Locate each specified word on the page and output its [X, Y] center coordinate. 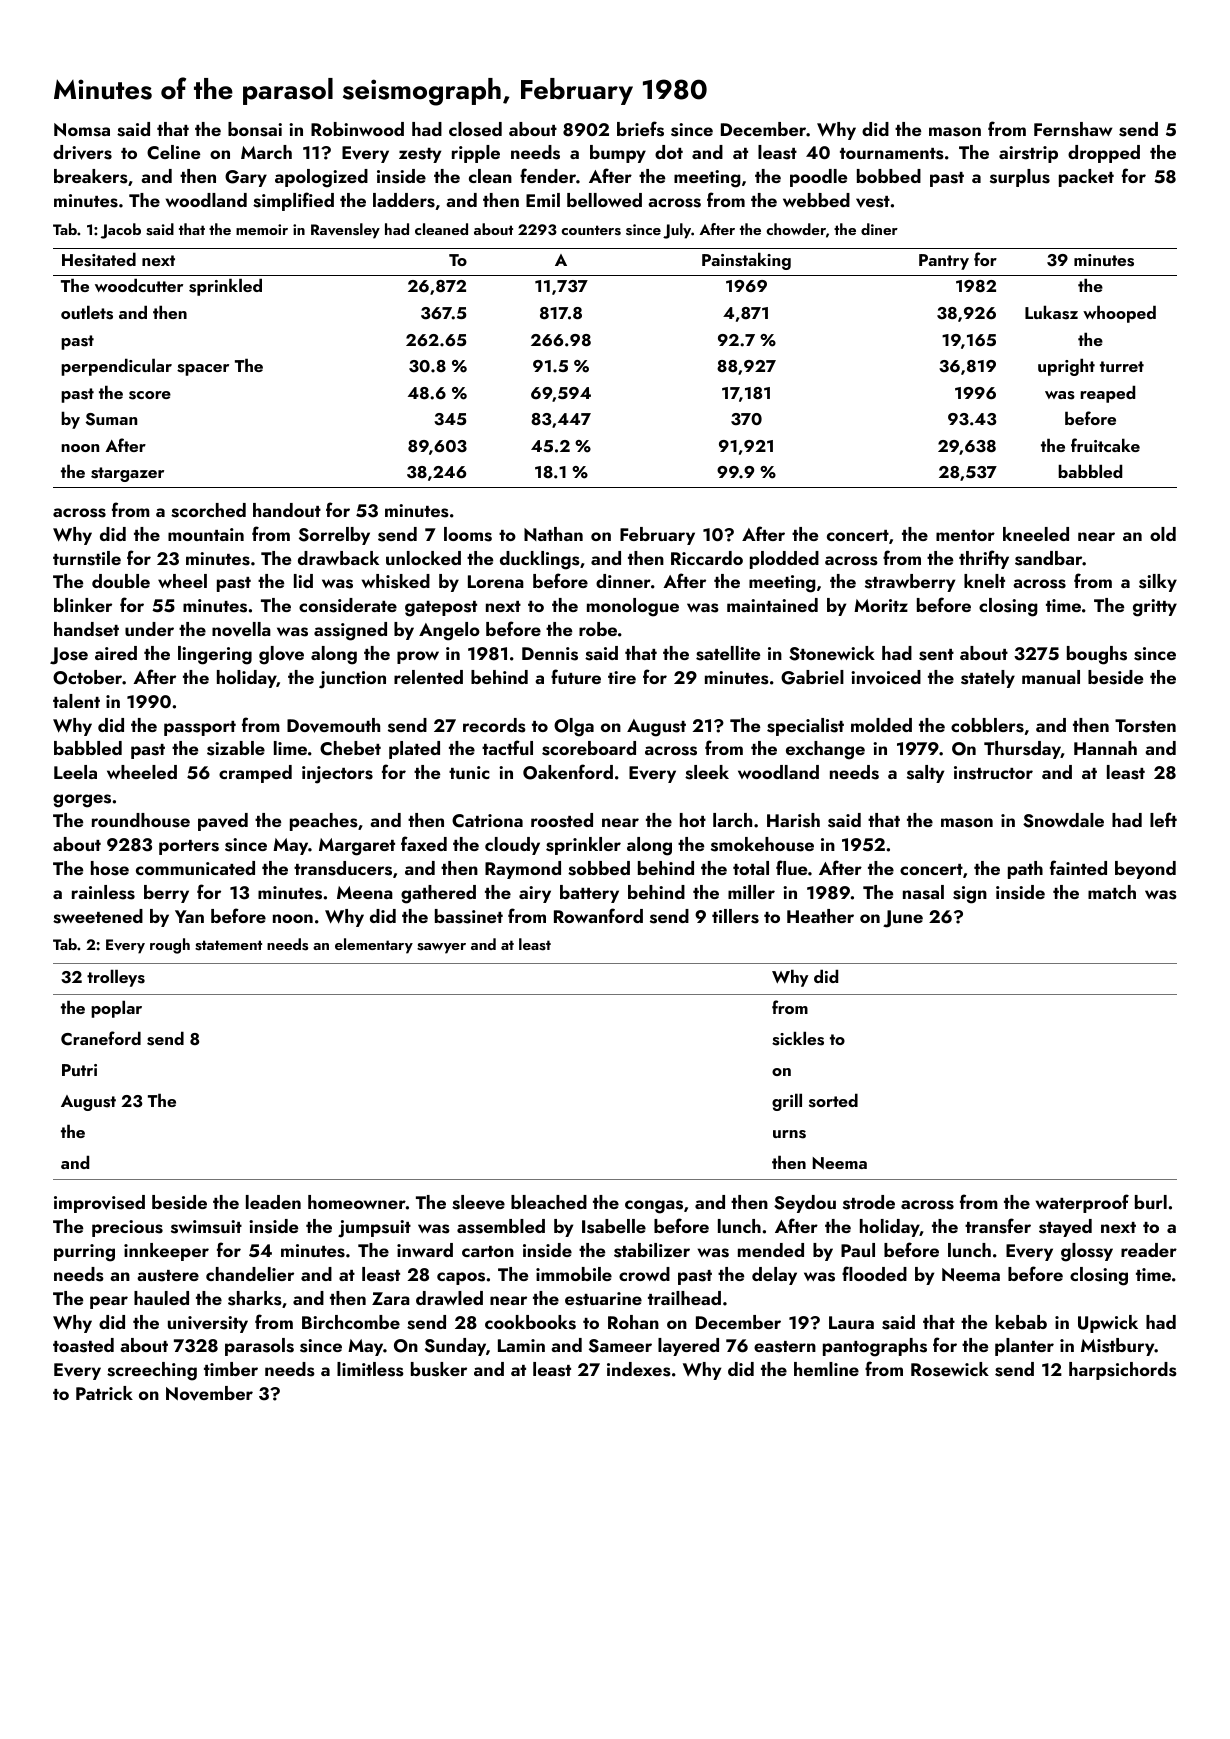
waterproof [1082, 1203]
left [1163, 819]
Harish [793, 820]
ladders [404, 200]
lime [290, 748]
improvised [99, 1204]
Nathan [553, 534]
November [209, 1393]
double [121, 581]
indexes [639, 1369]
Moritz [881, 605]
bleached [549, 1202]
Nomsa [82, 130]
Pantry [944, 262]
